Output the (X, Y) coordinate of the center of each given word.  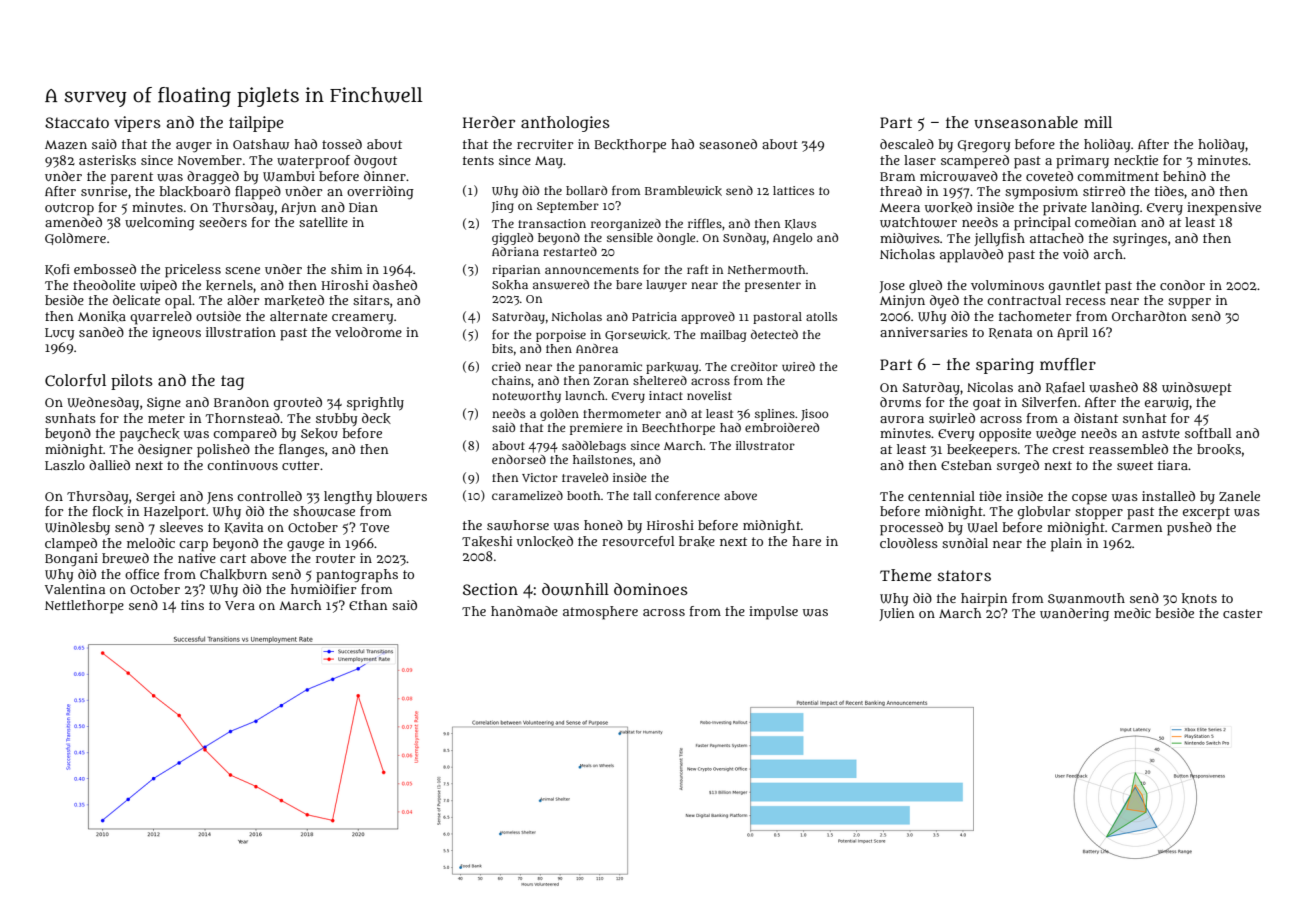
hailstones (602, 459)
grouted (298, 404)
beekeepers (982, 451)
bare (629, 284)
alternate (298, 316)
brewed (125, 558)
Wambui (289, 176)
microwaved (959, 176)
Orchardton (1149, 316)
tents (478, 160)
